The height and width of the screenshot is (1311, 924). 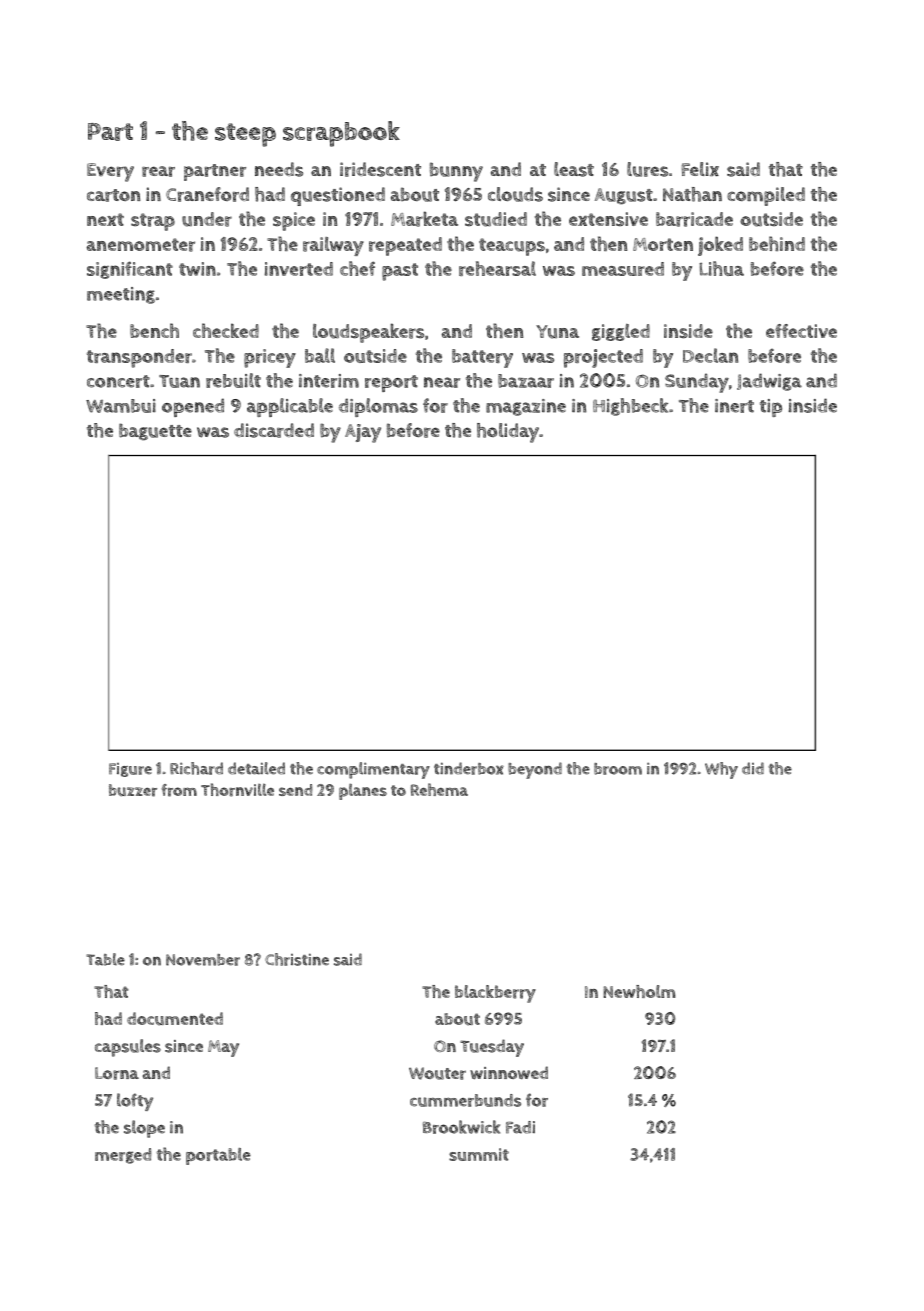 I want to click on Wouter, so click(x=437, y=1073).
